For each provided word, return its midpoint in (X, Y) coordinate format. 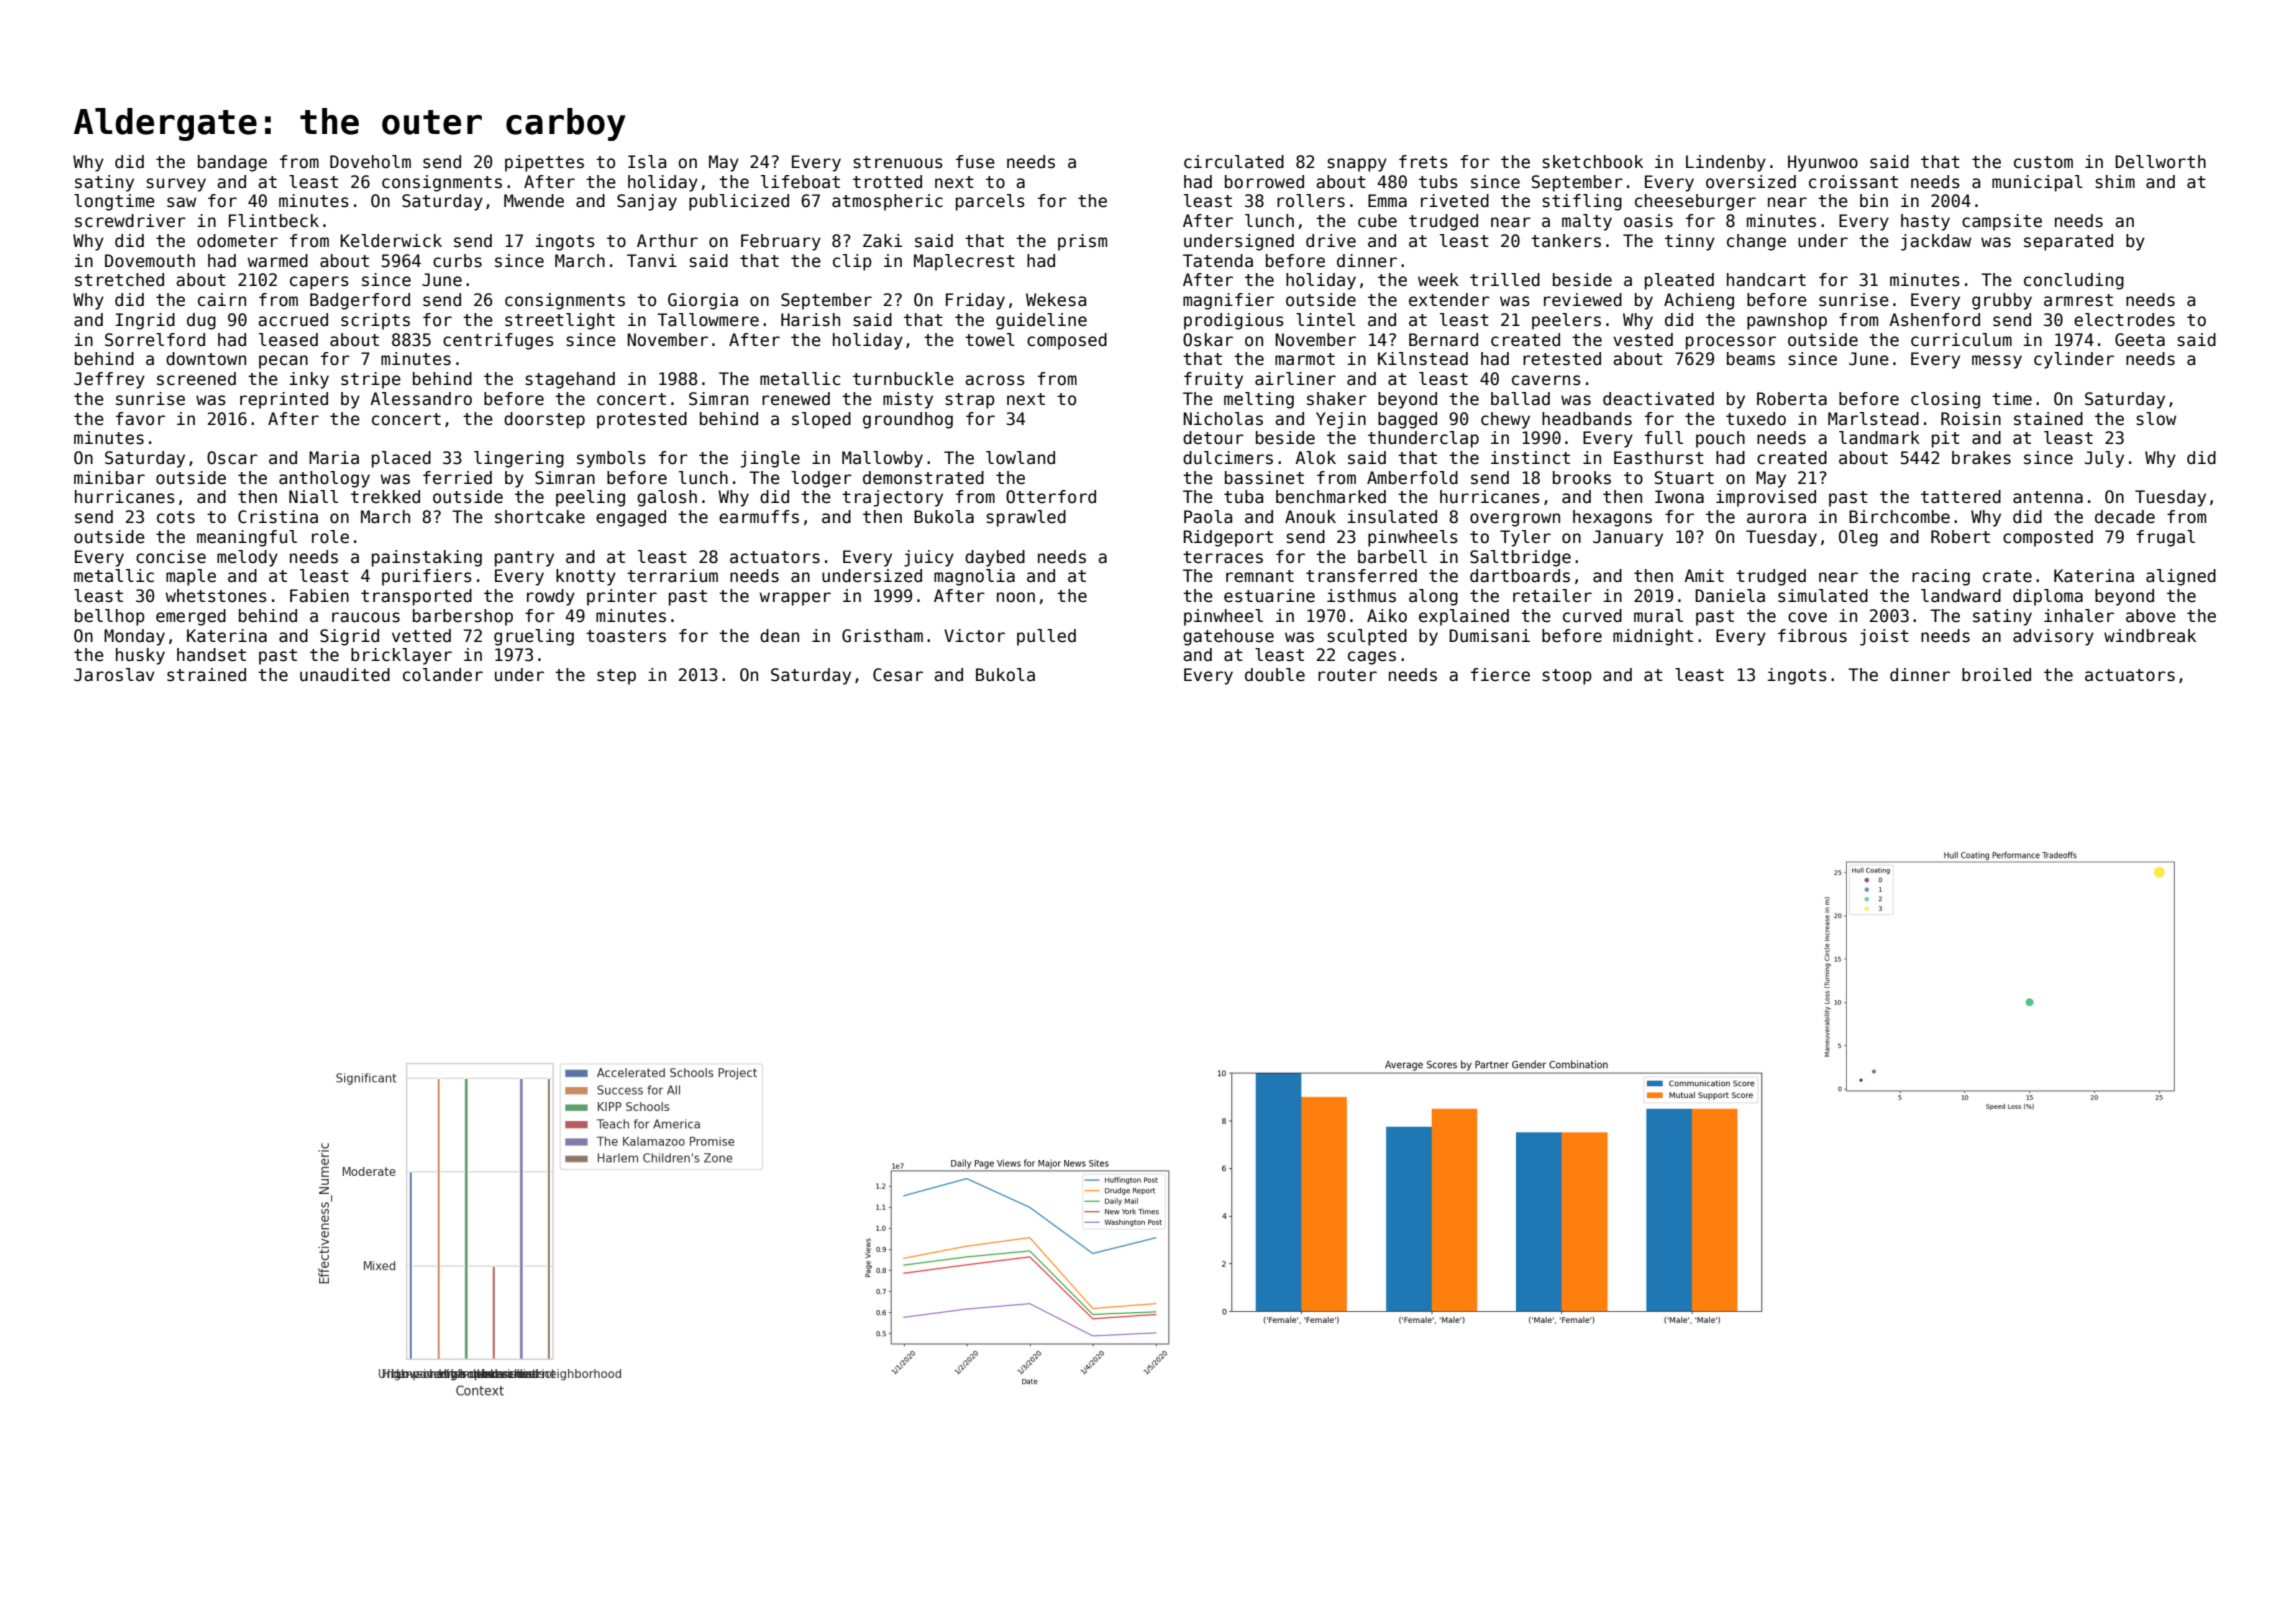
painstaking (427, 558)
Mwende (534, 201)
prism (1082, 242)
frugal (2165, 538)
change (1756, 242)
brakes (1981, 458)
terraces (1223, 557)
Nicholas (1223, 419)
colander (443, 675)
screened (196, 379)
